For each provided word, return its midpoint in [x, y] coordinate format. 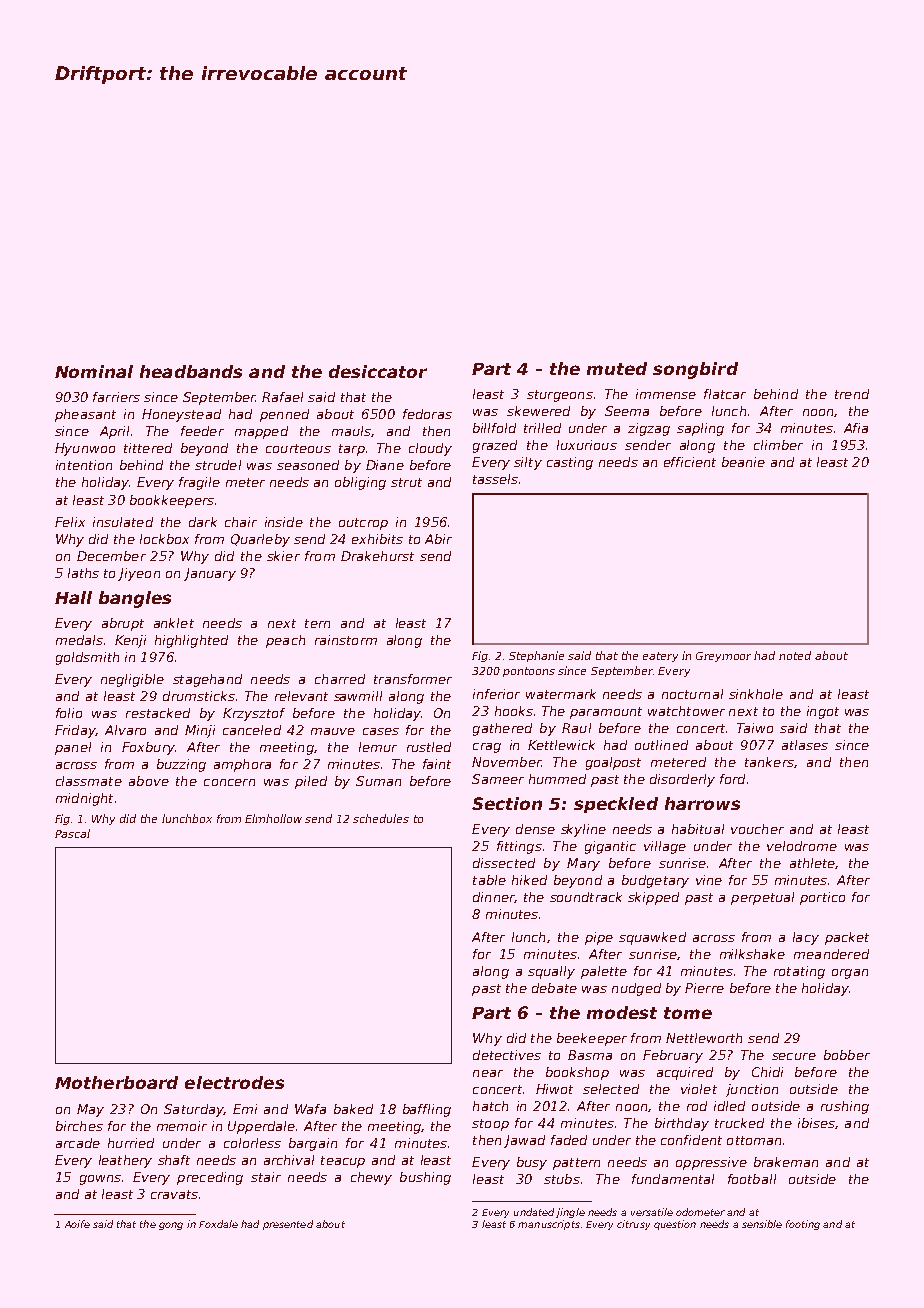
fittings [519, 847]
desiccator [378, 371]
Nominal [94, 371]
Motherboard [116, 1082]
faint [437, 764]
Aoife [77, 1224]
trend [852, 394]
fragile [199, 483]
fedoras [427, 414]
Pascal [72, 833]
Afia [856, 428]
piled [311, 782]
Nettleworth [704, 1038]
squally [551, 972]
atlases [805, 745]
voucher [757, 829]
